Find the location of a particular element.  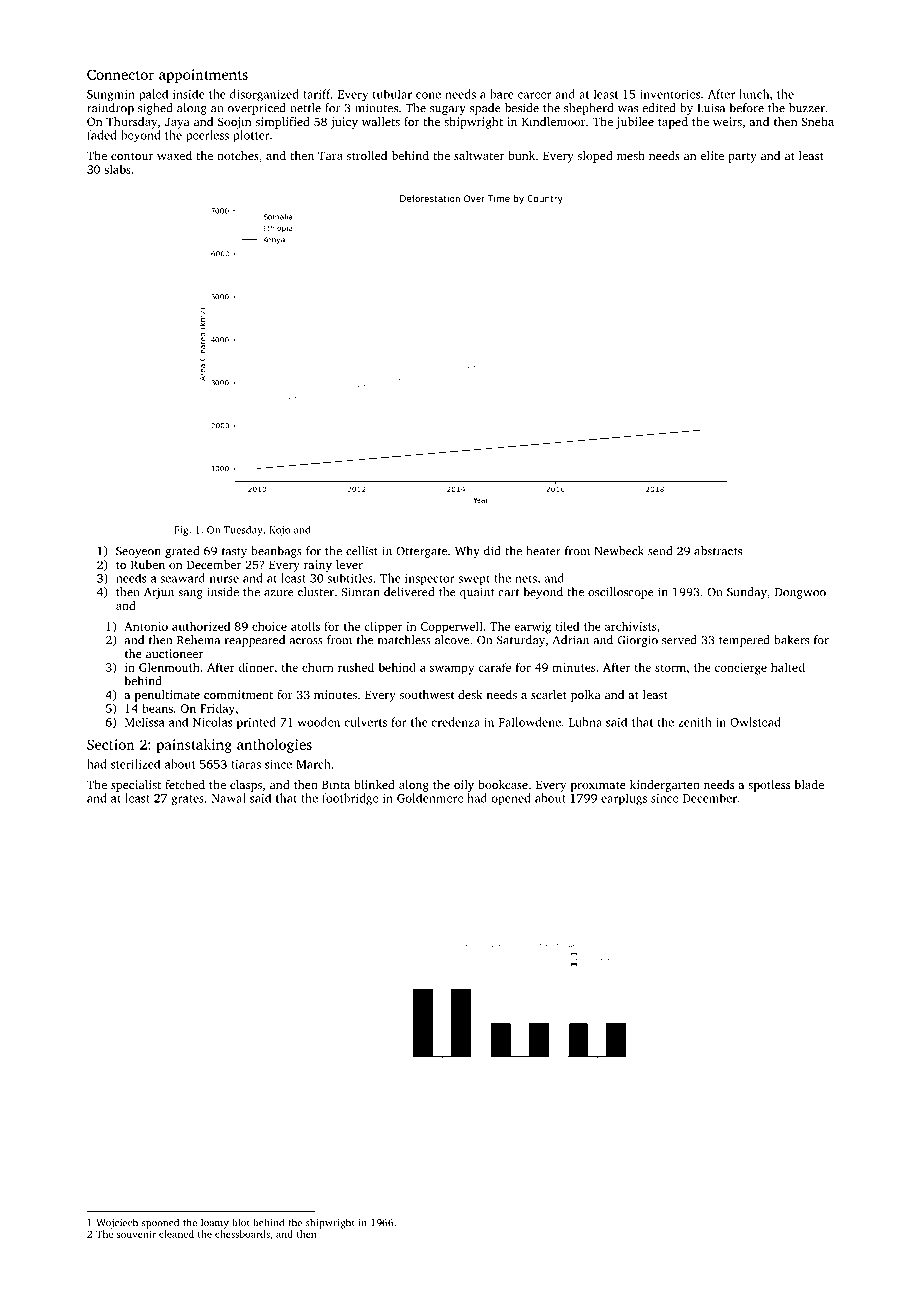

Nawal is located at coordinates (229, 798).
